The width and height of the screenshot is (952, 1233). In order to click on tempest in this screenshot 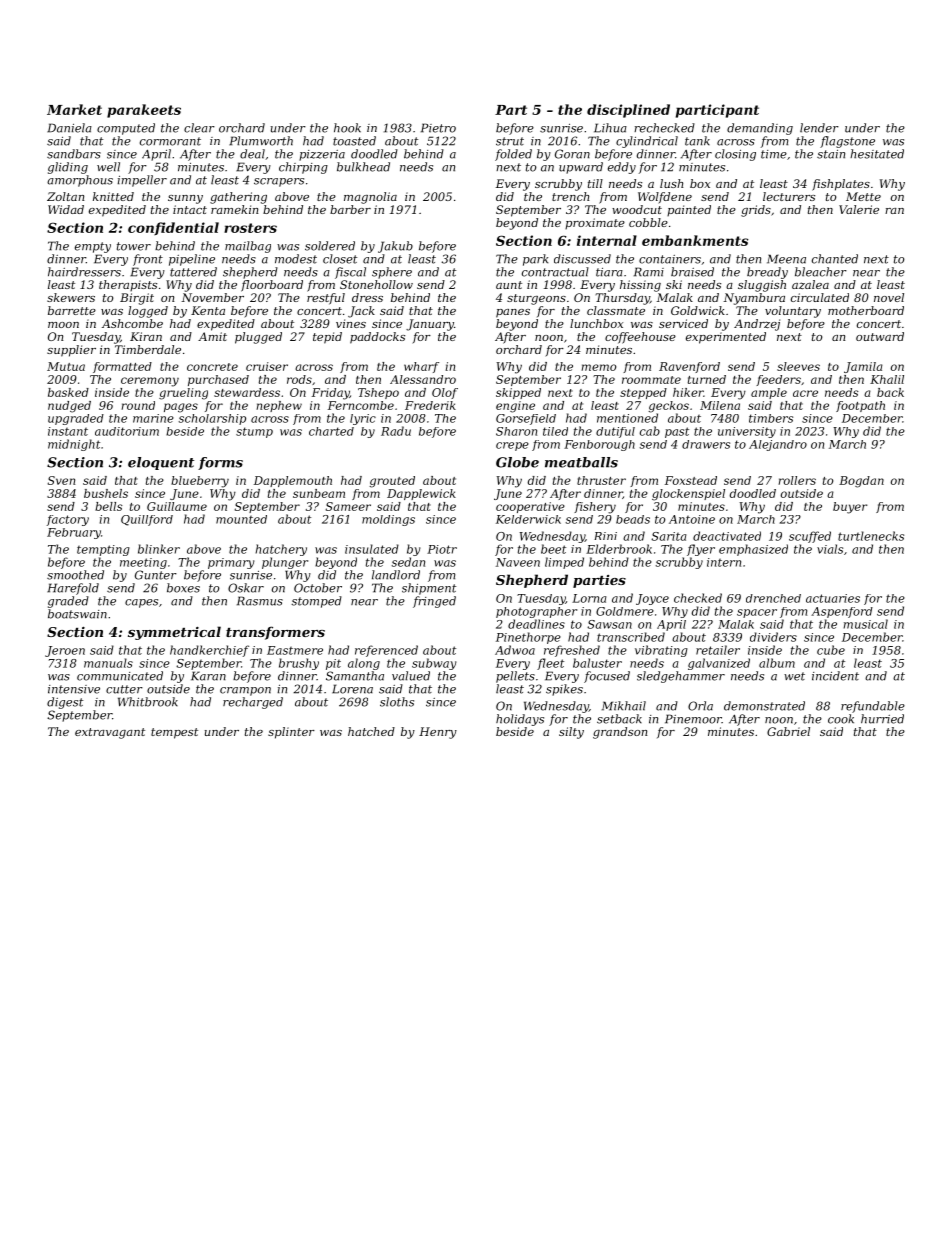, I will do `click(174, 733)`.
